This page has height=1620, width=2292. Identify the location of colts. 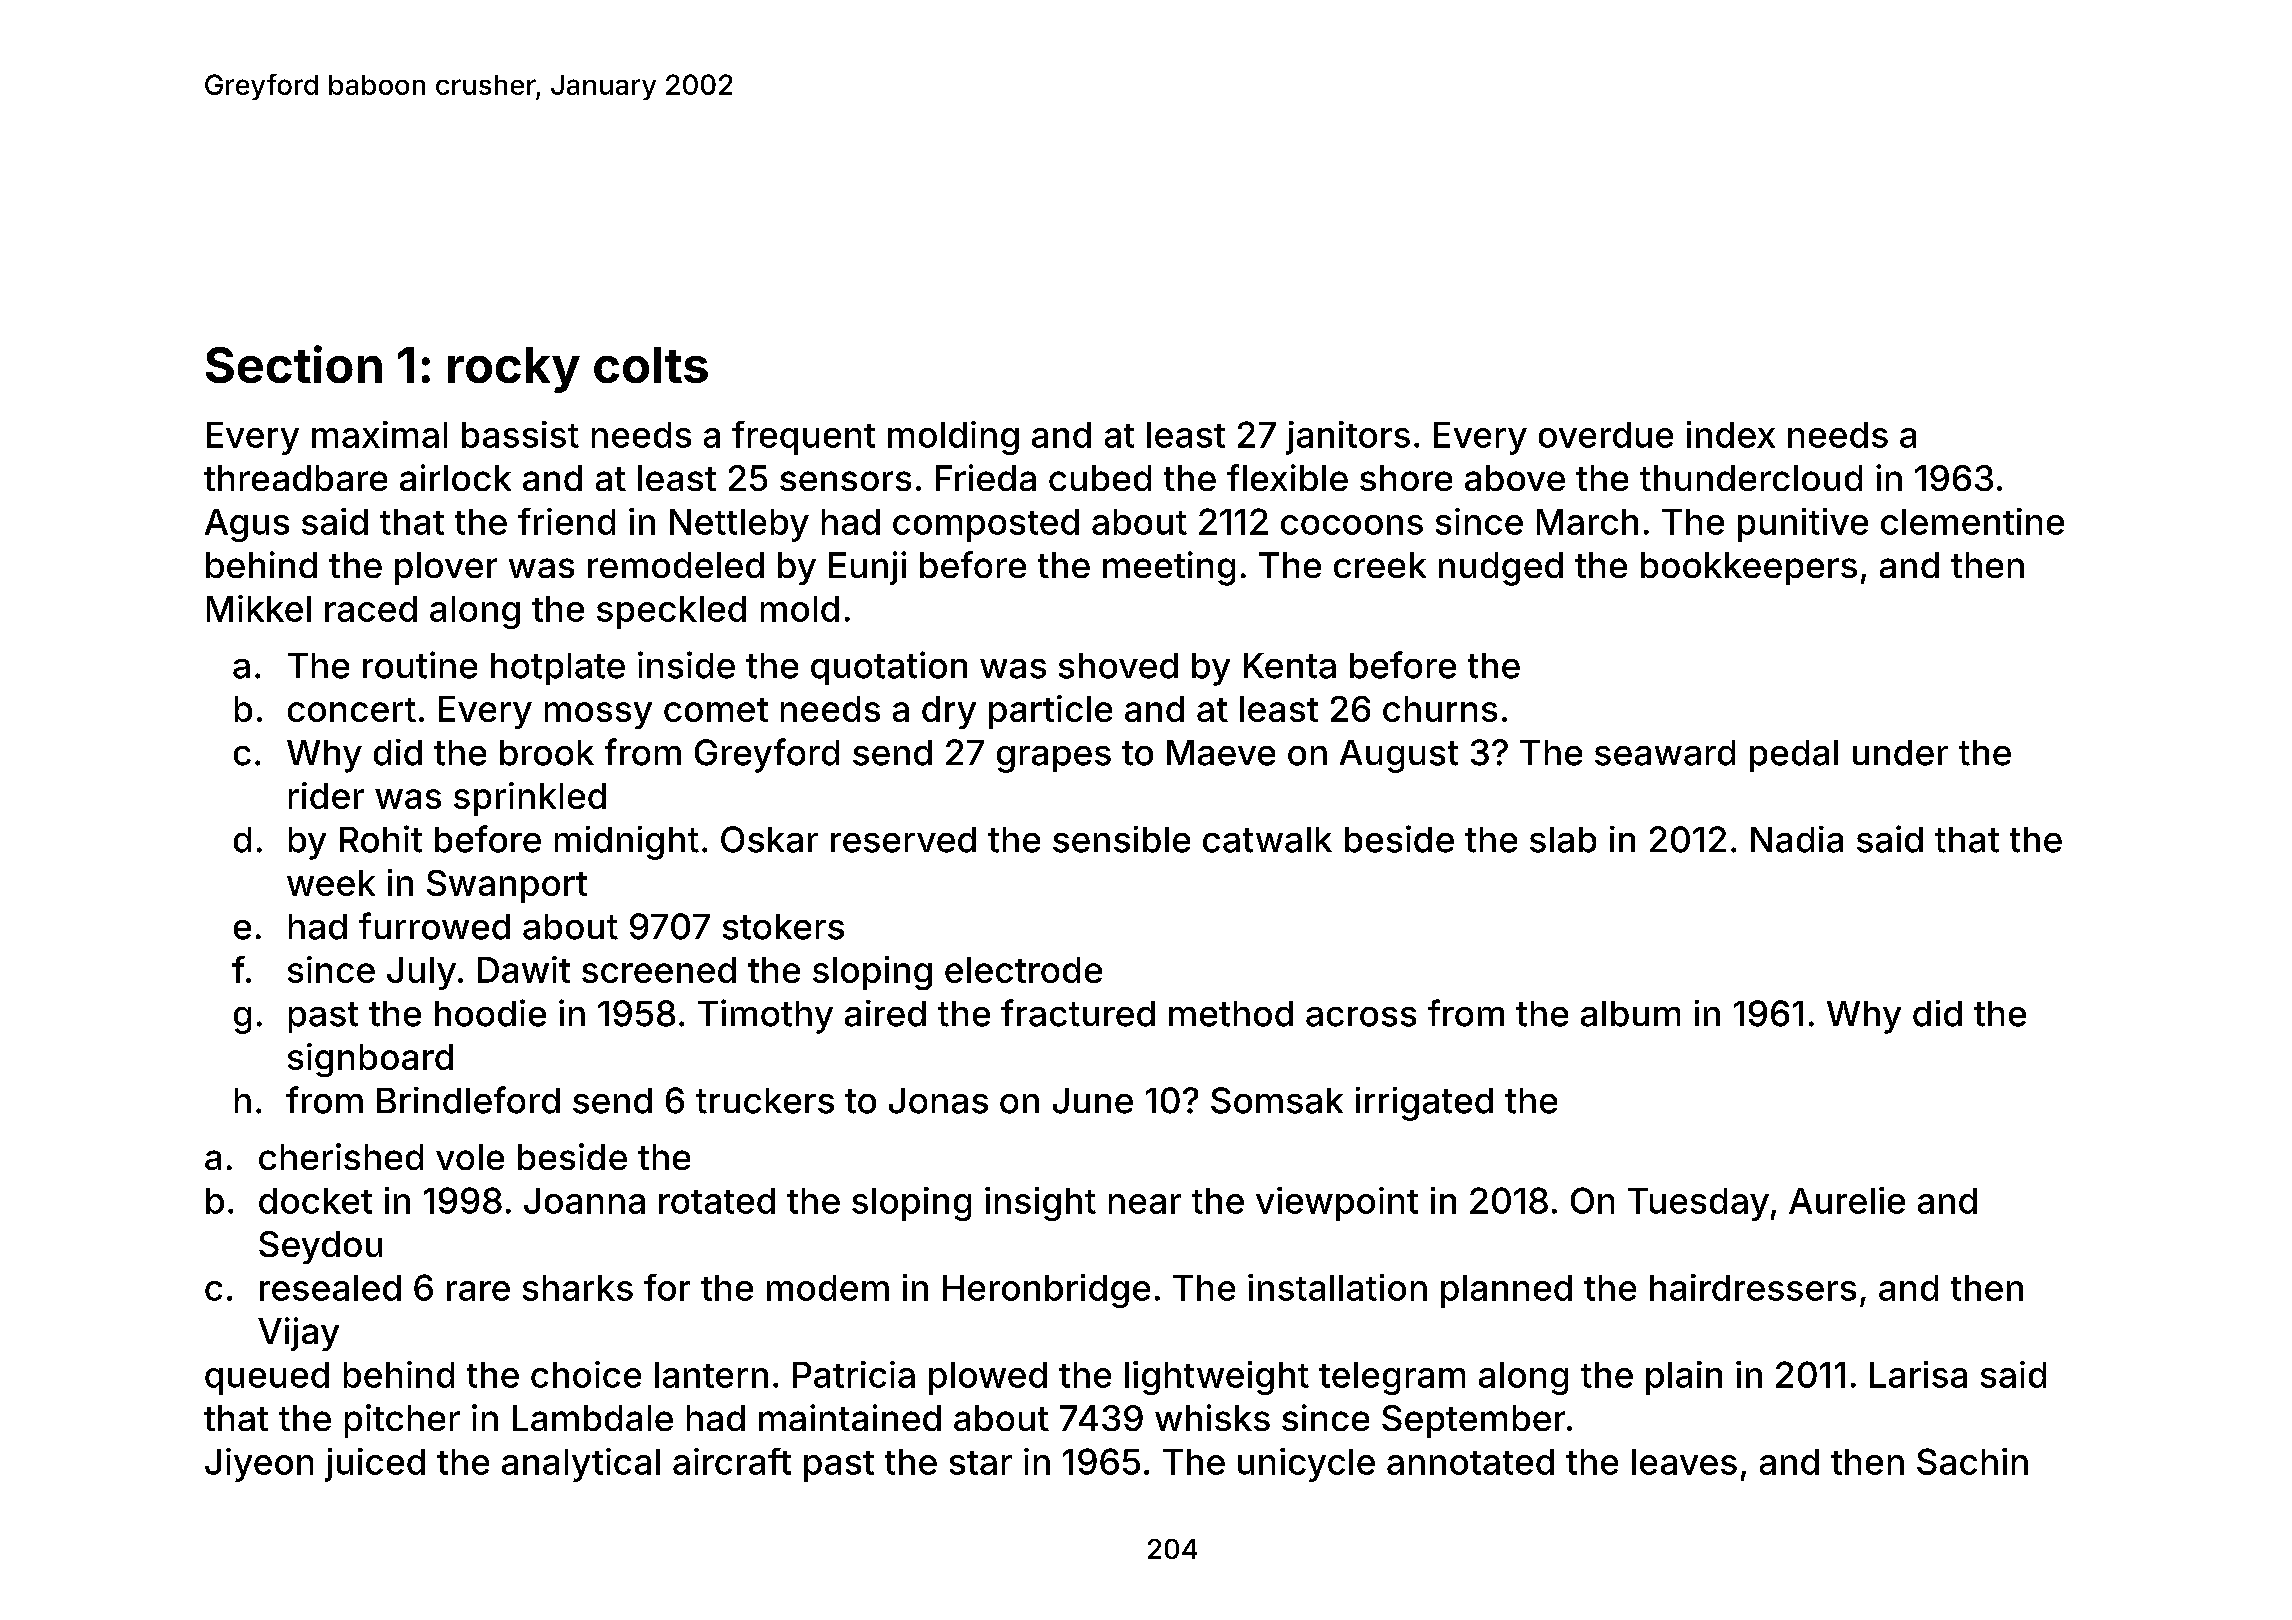
(651, 365).
